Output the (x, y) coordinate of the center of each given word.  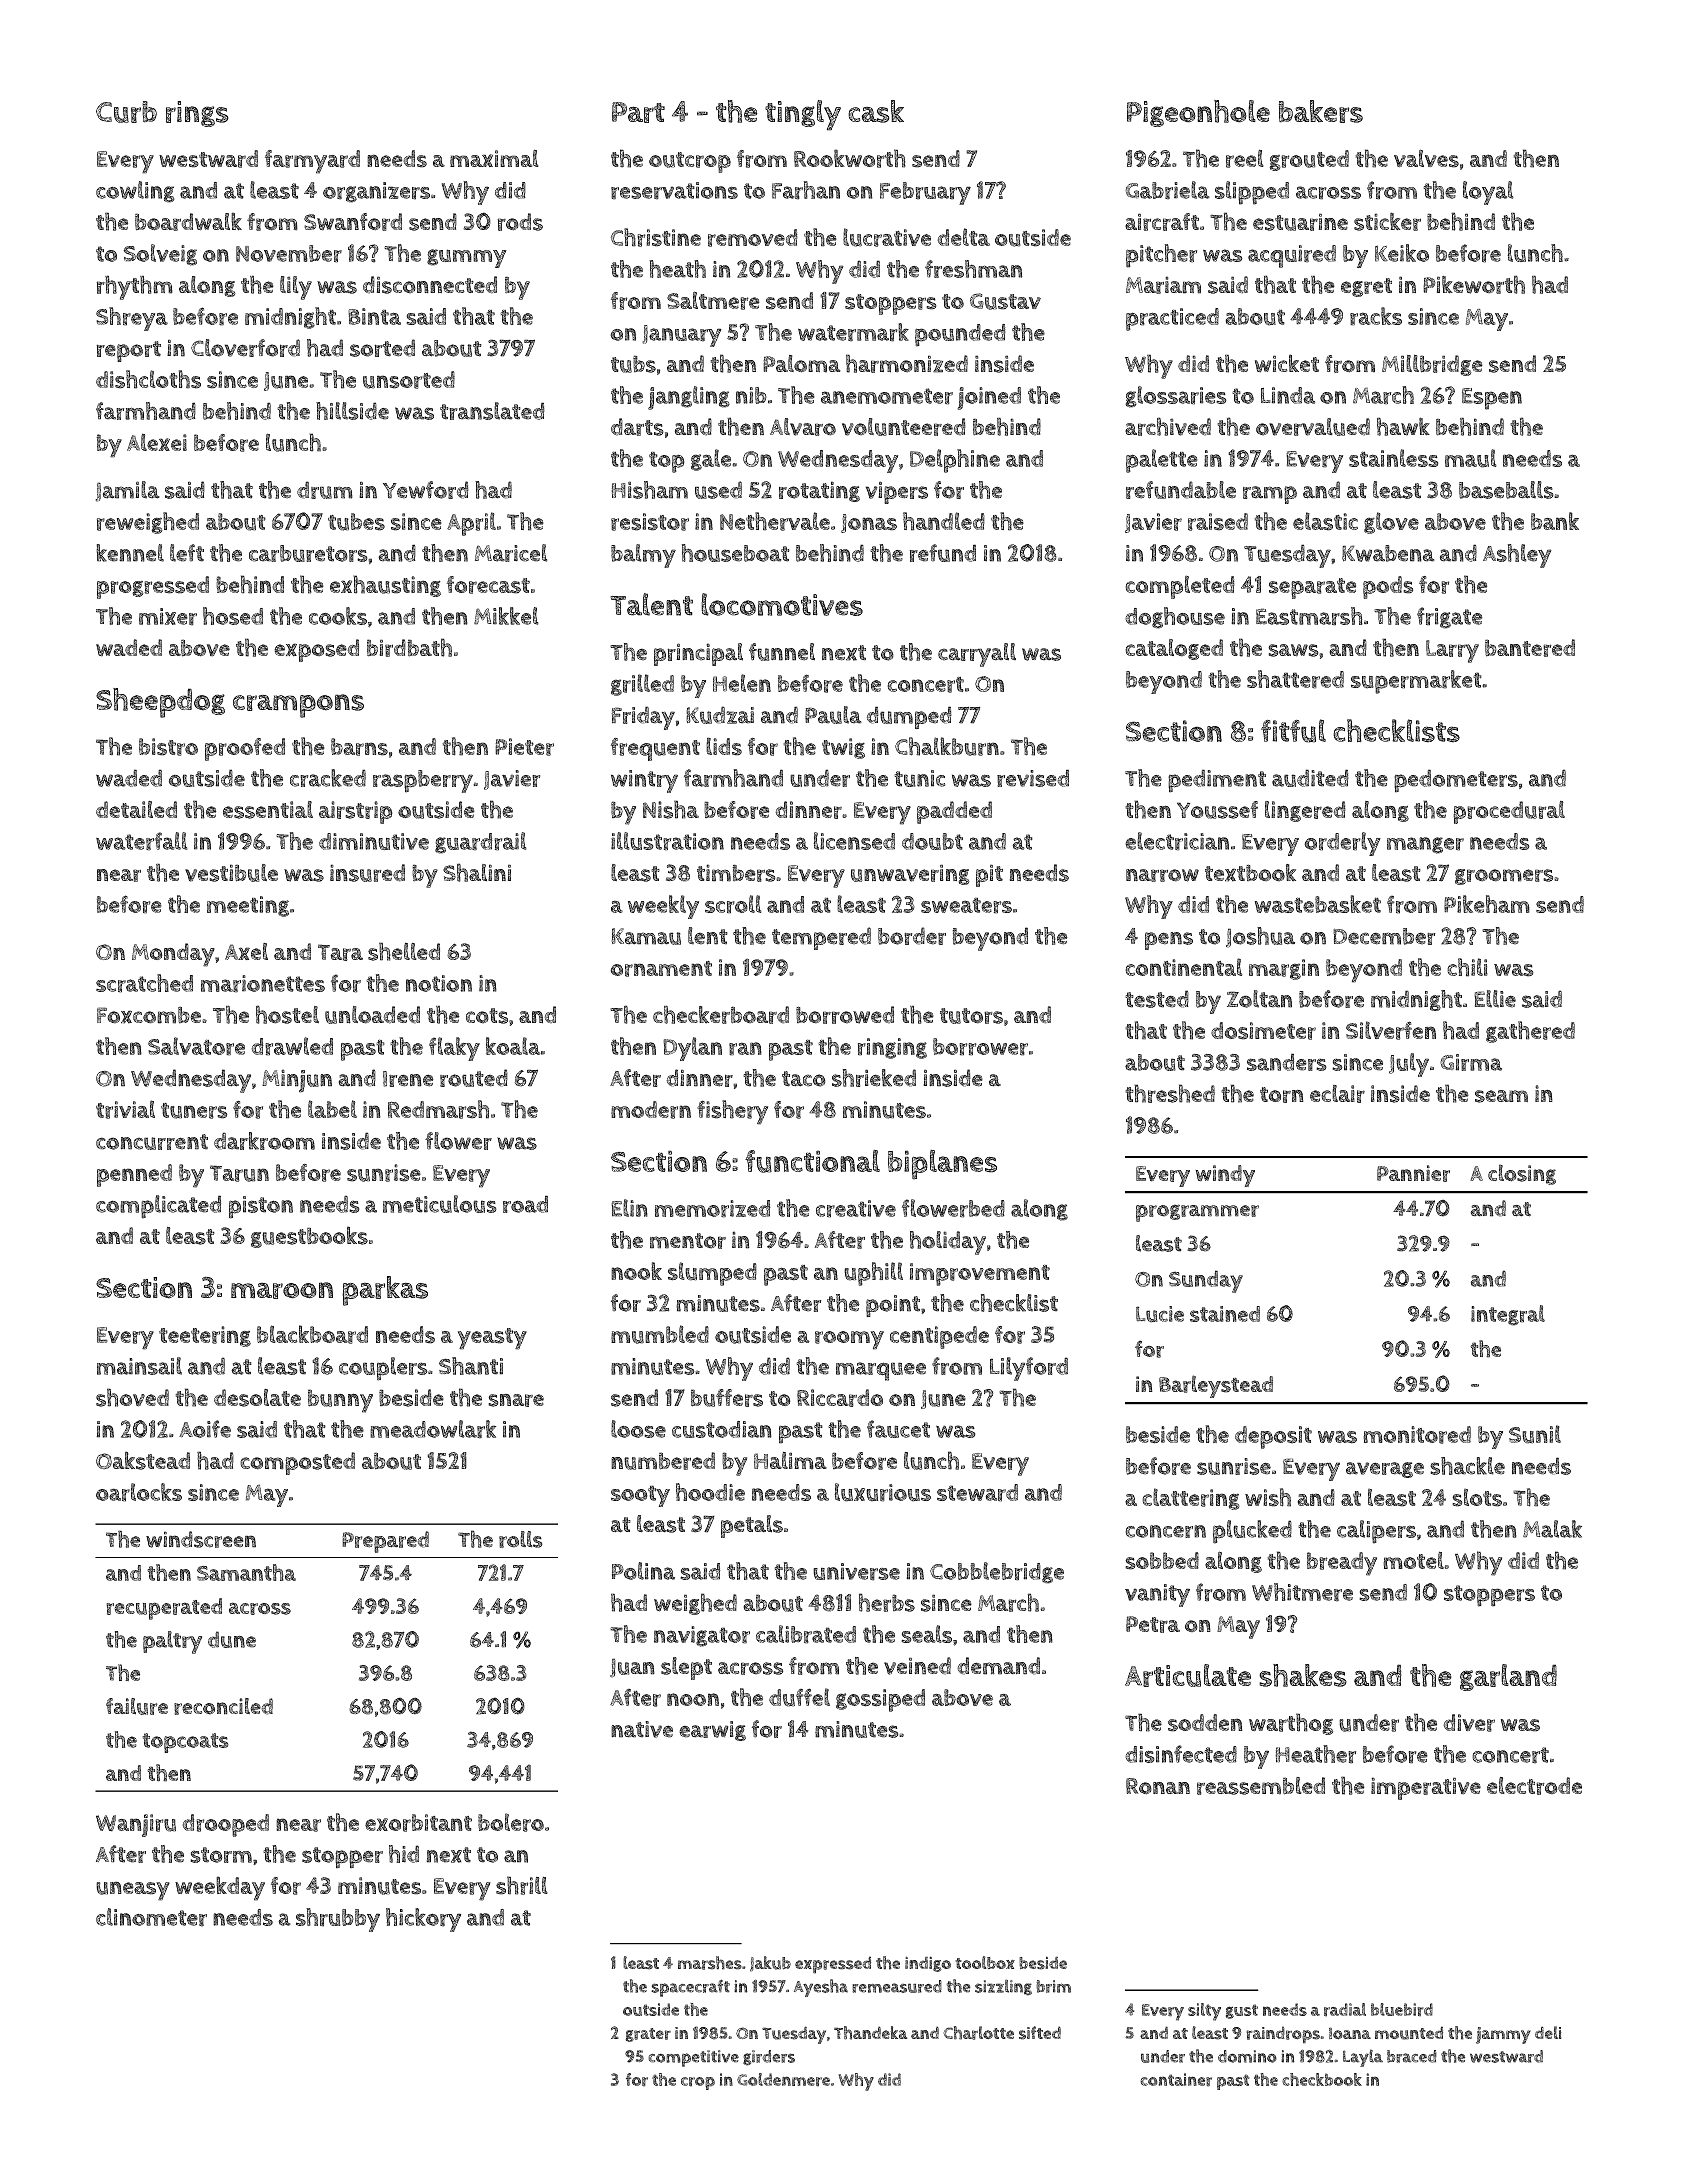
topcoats (185, 1743)
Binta (374, 316)
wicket (1287, 363)
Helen (742, 683)
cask (876, 111)
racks (1376, 316)
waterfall (142, 841)
